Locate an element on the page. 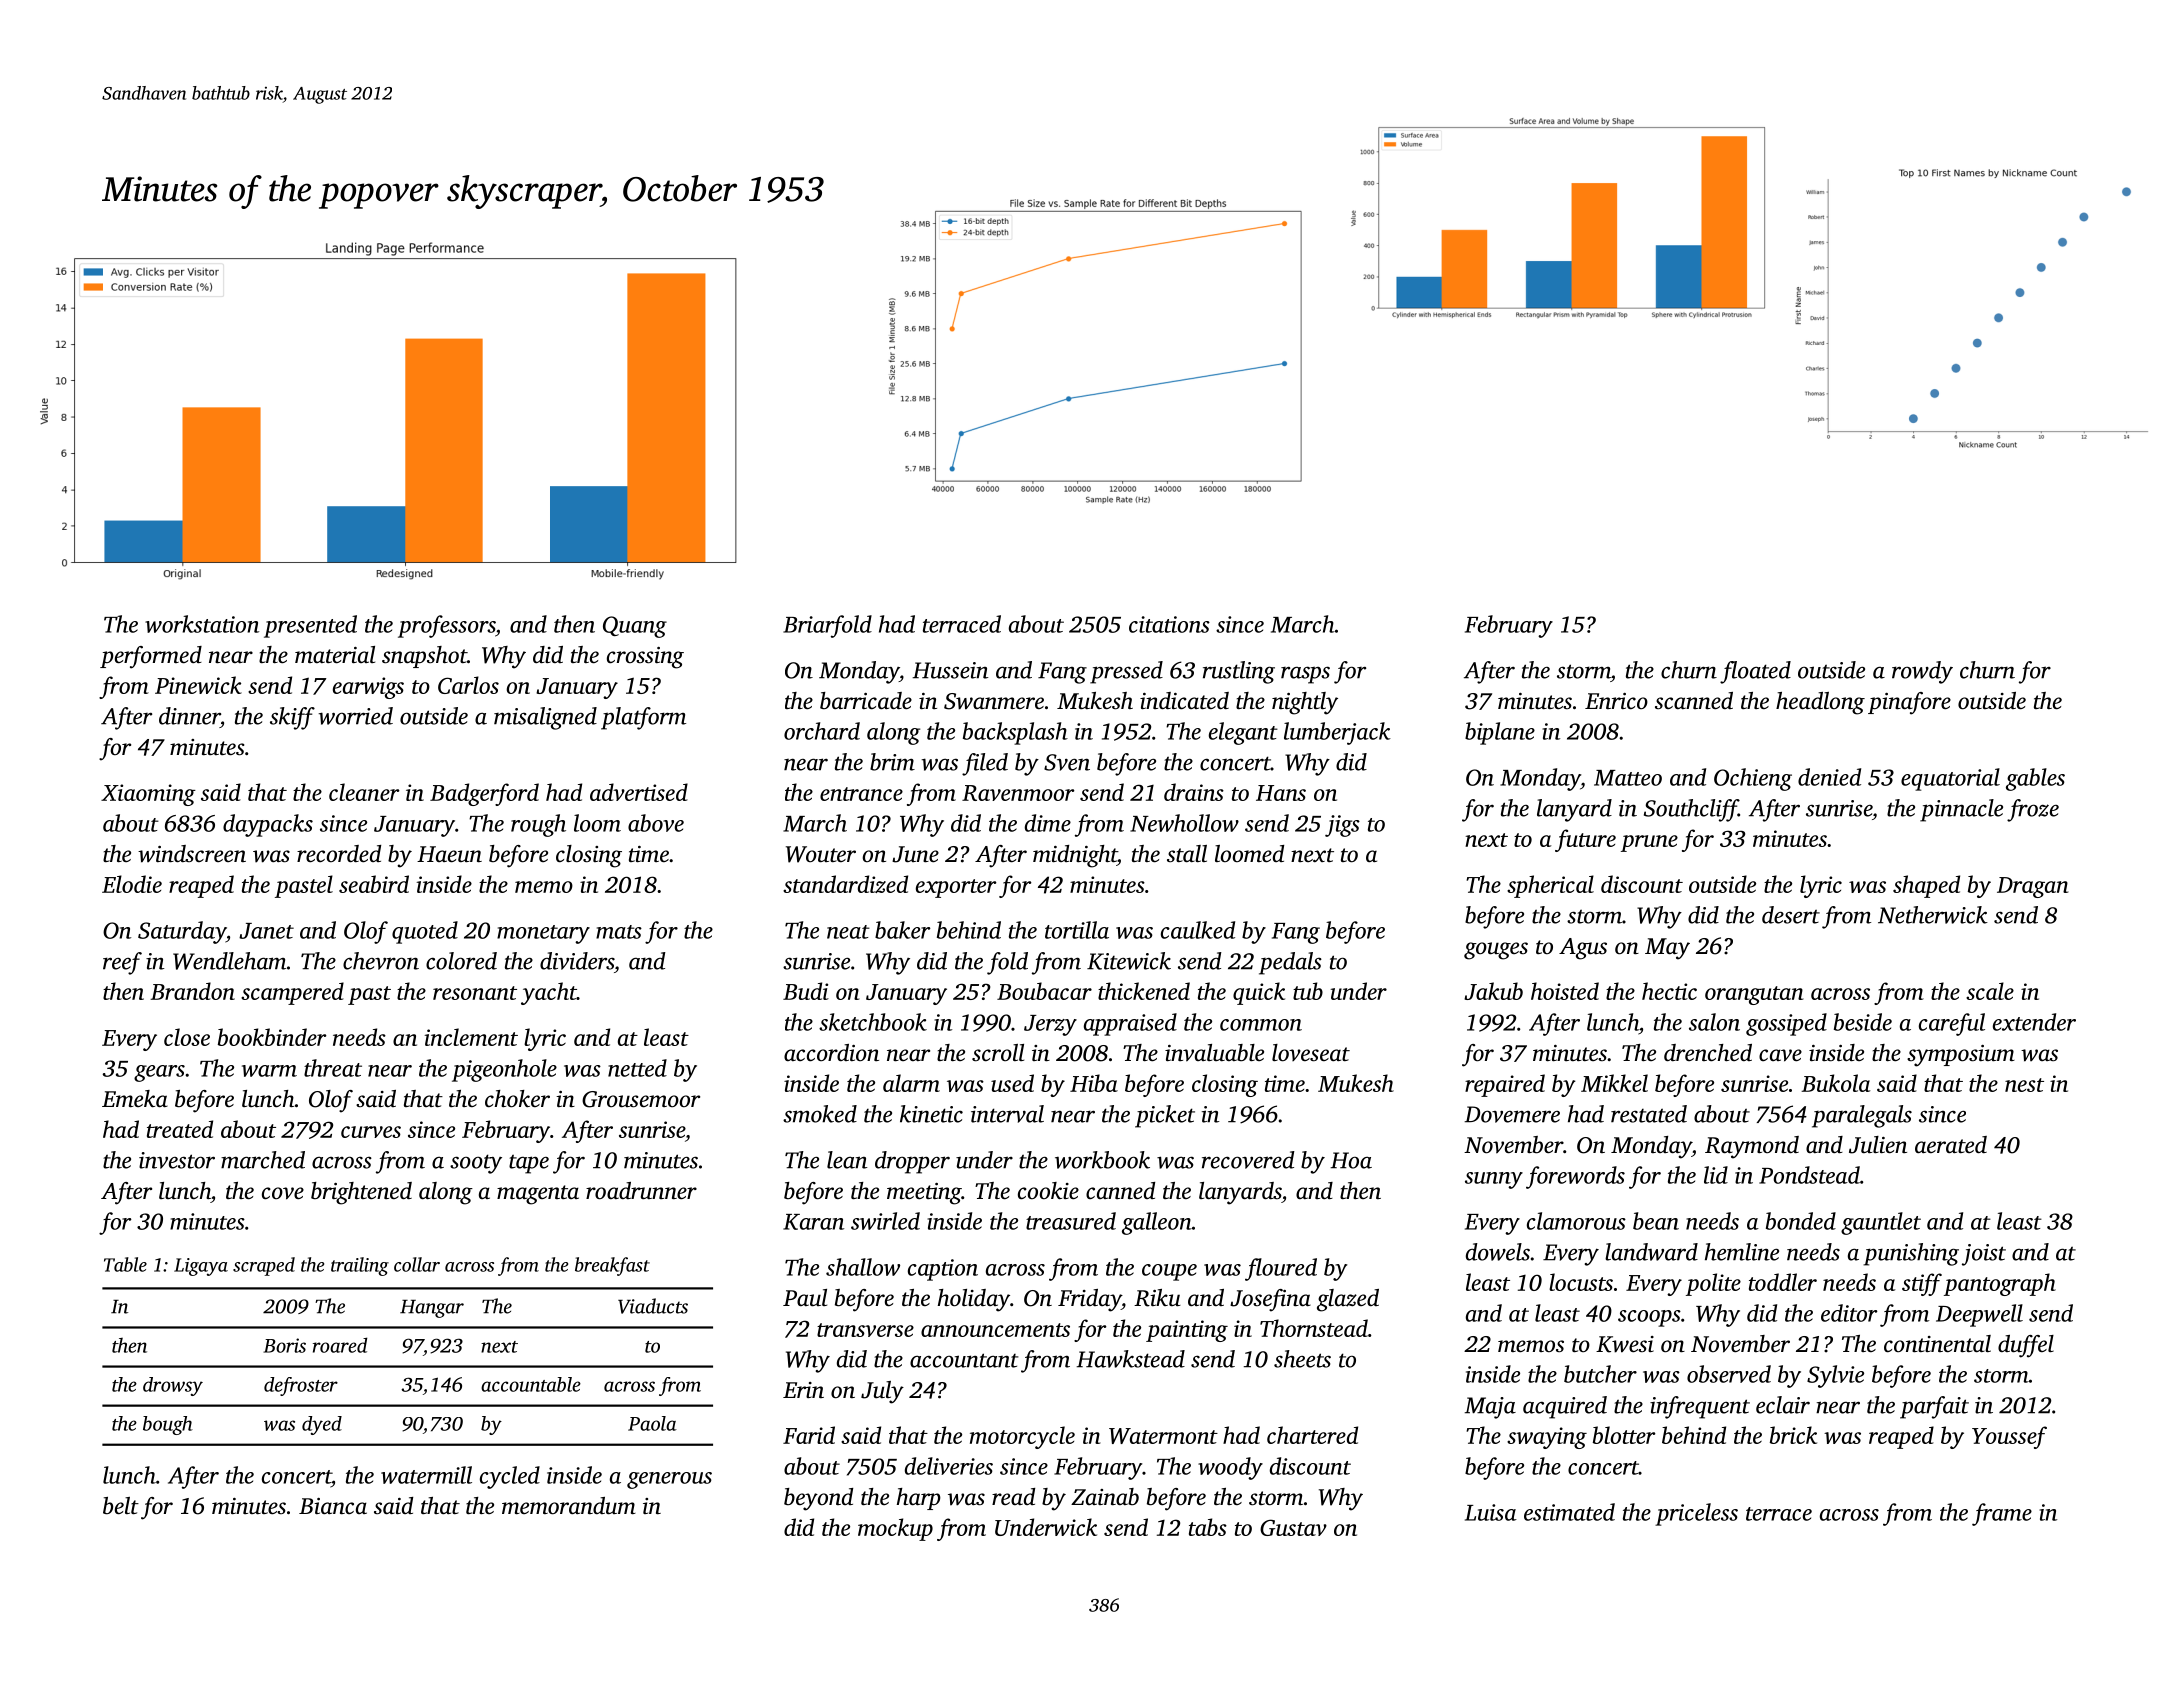  belt is located at coordinates (121, 1506).
